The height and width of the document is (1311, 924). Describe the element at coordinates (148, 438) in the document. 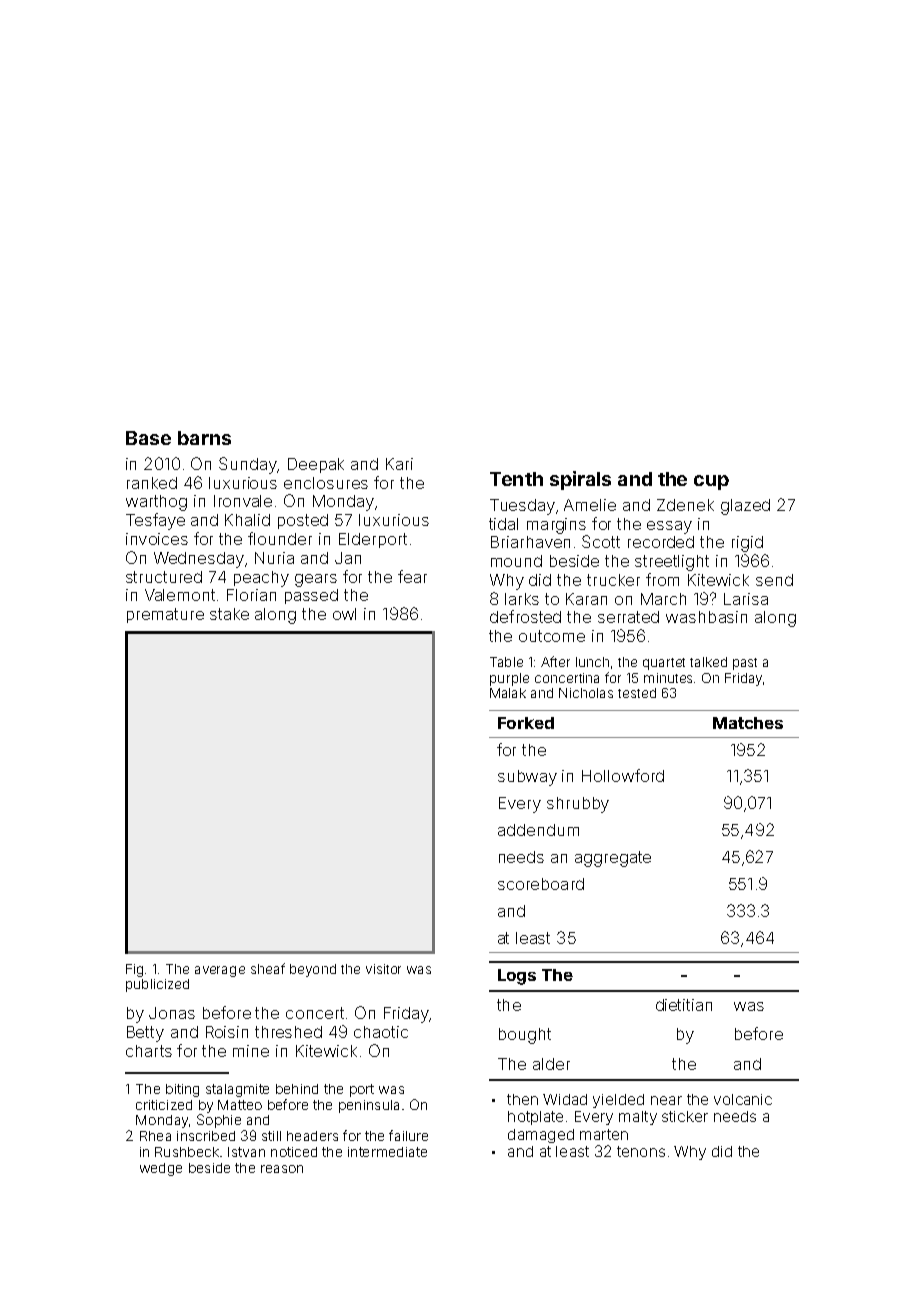

I see `Base` at that location.
